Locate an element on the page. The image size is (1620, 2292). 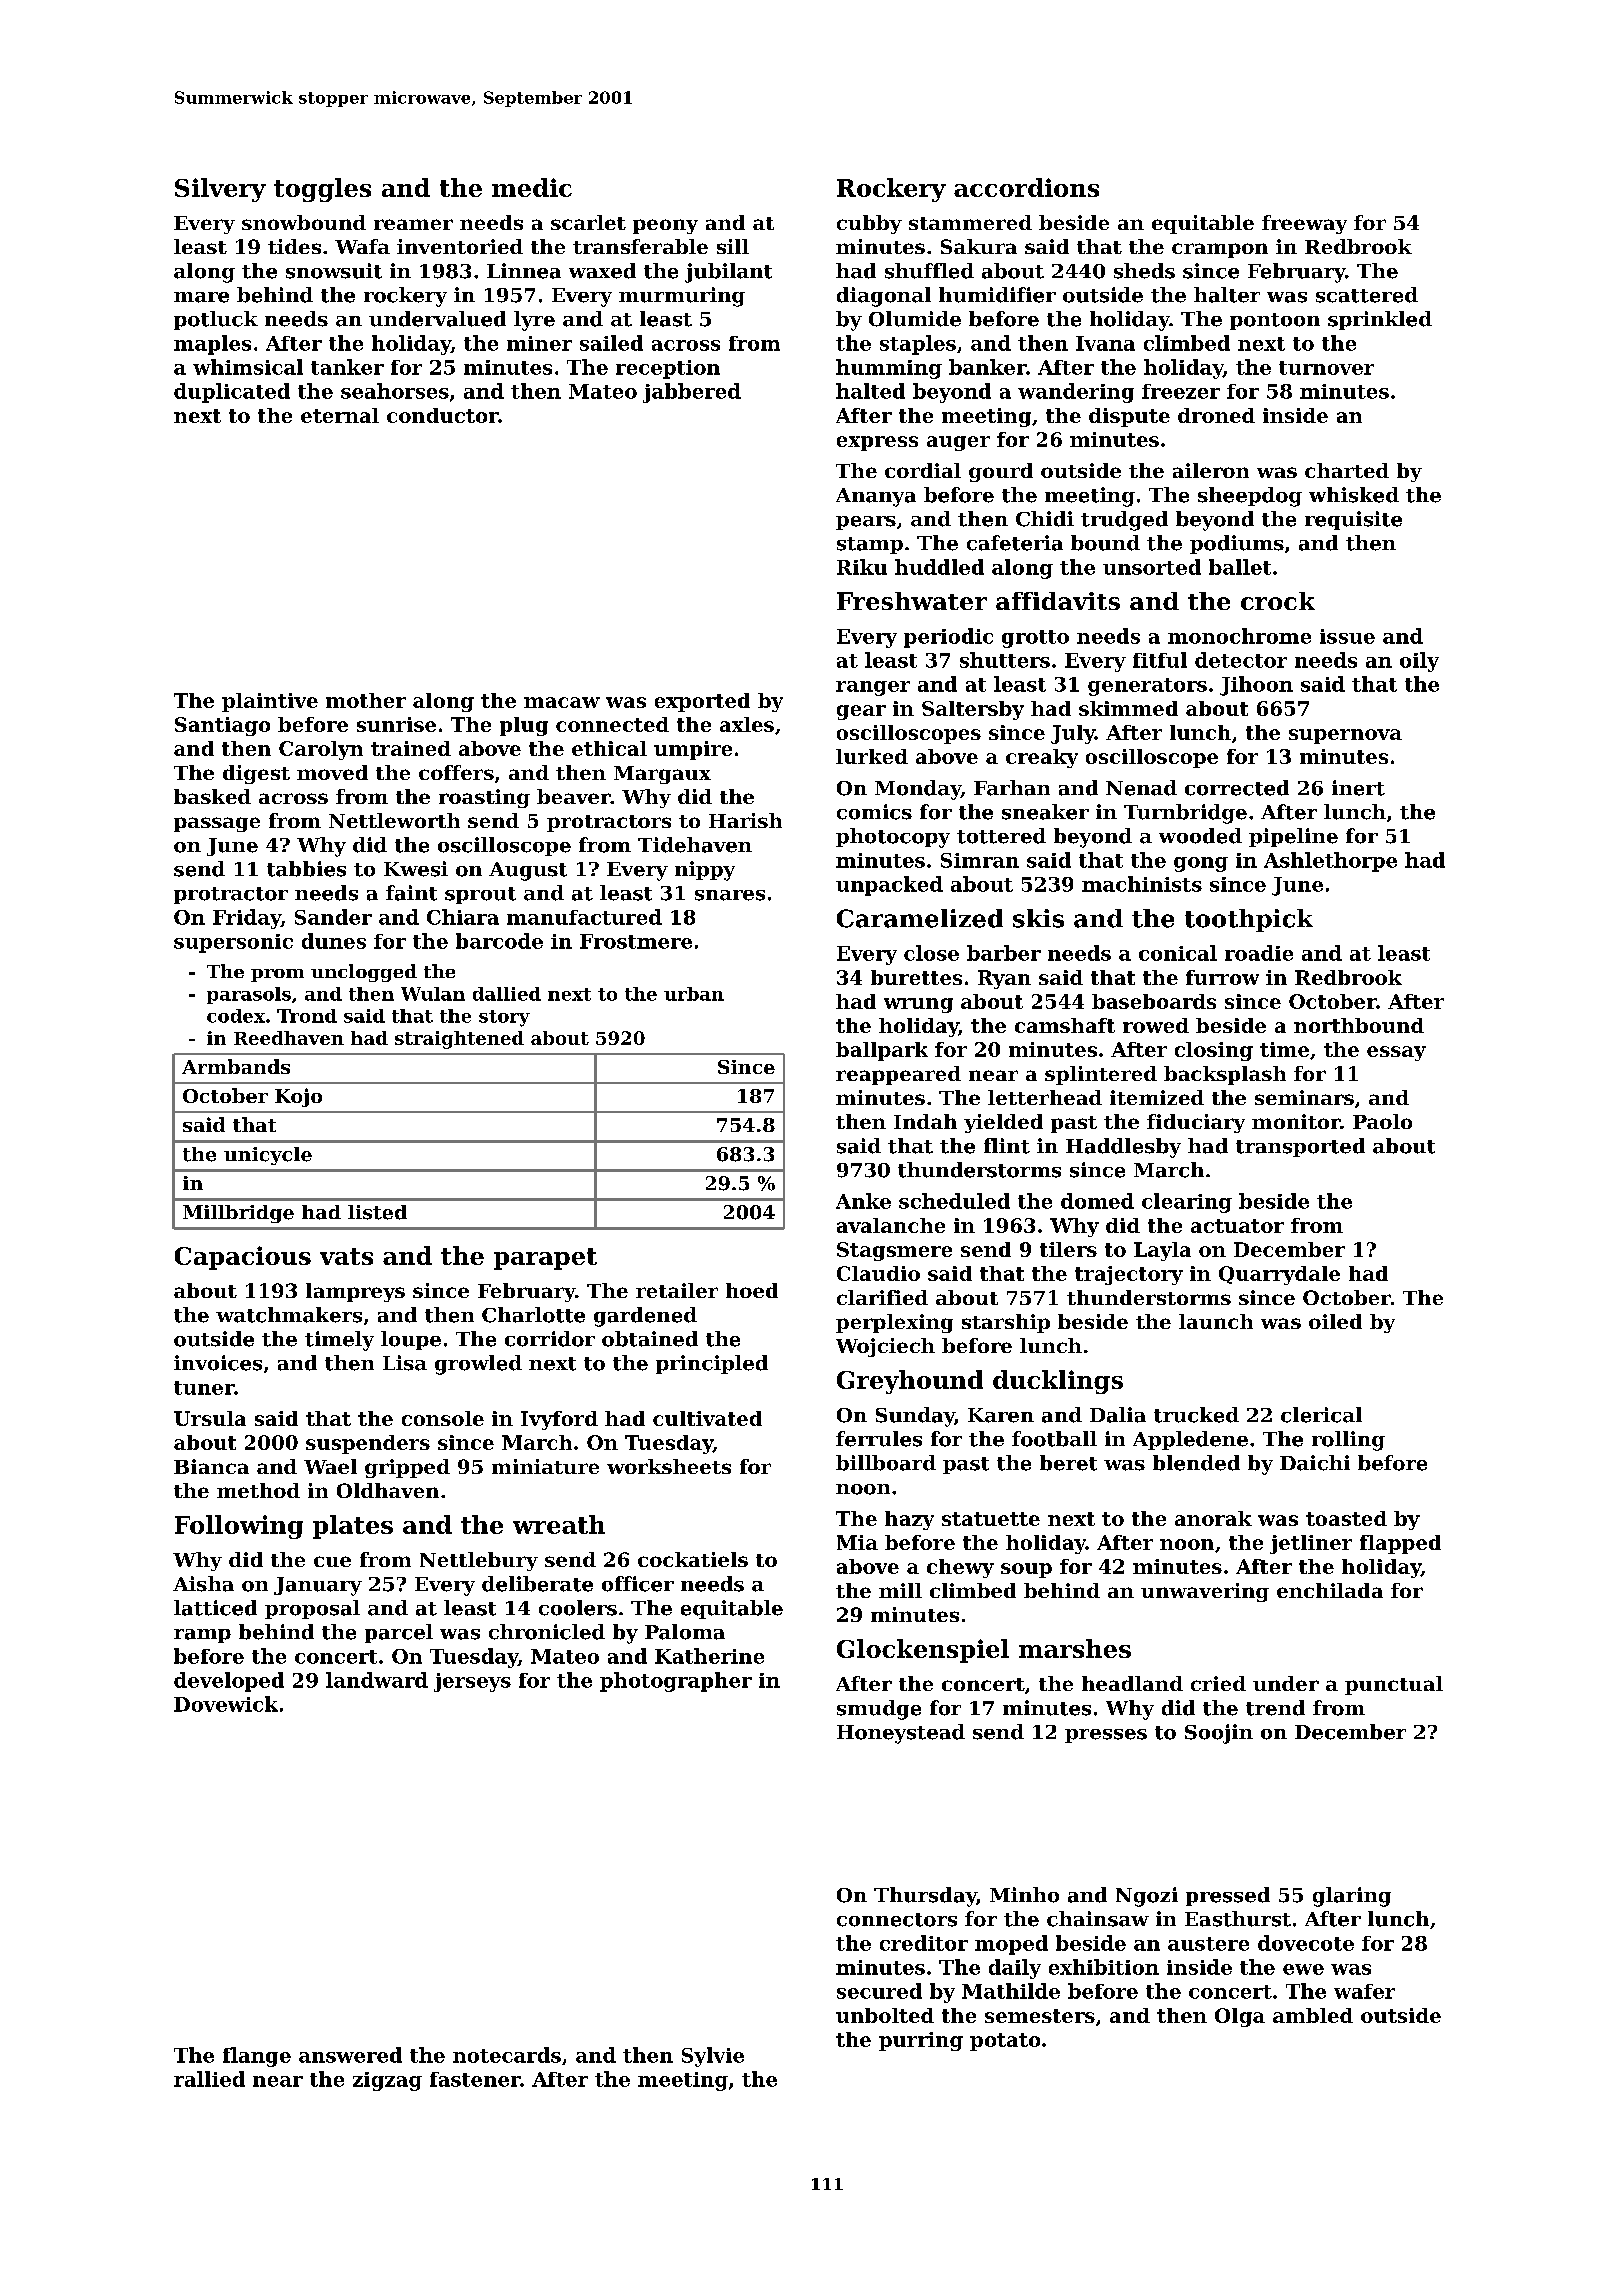
mother is located at coordinates (366, 700).
